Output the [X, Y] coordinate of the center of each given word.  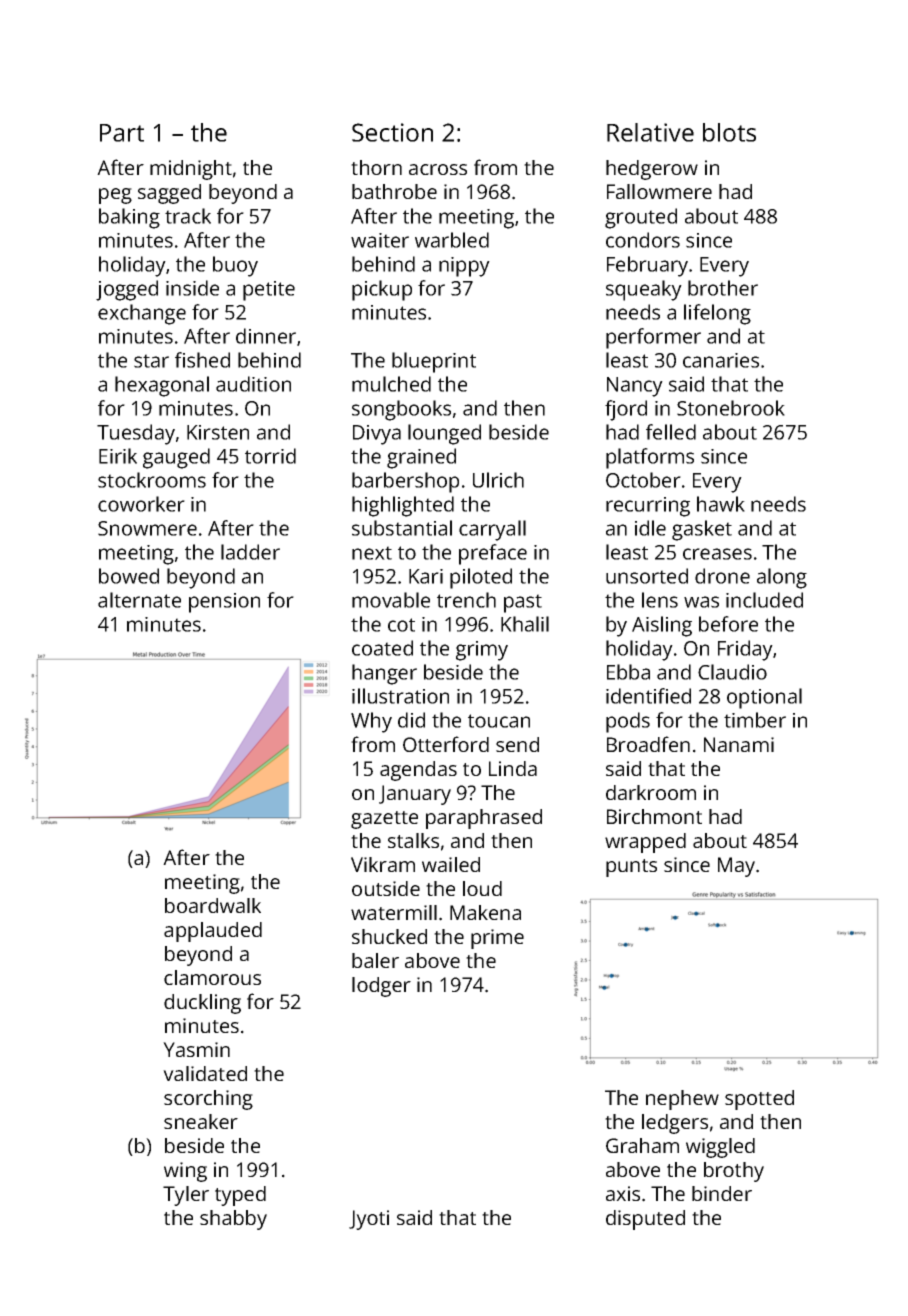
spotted [759, 1100]
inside [192, 288]
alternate [139, 600]
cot [401, 625]
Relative [650, 132]
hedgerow [652, 170]
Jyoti [369, 1220]
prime [497, 939]
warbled [452, 240]
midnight [191, 170]
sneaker [201, 1121]
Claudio [732, 672]
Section [392, 132]
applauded [213, 932]
